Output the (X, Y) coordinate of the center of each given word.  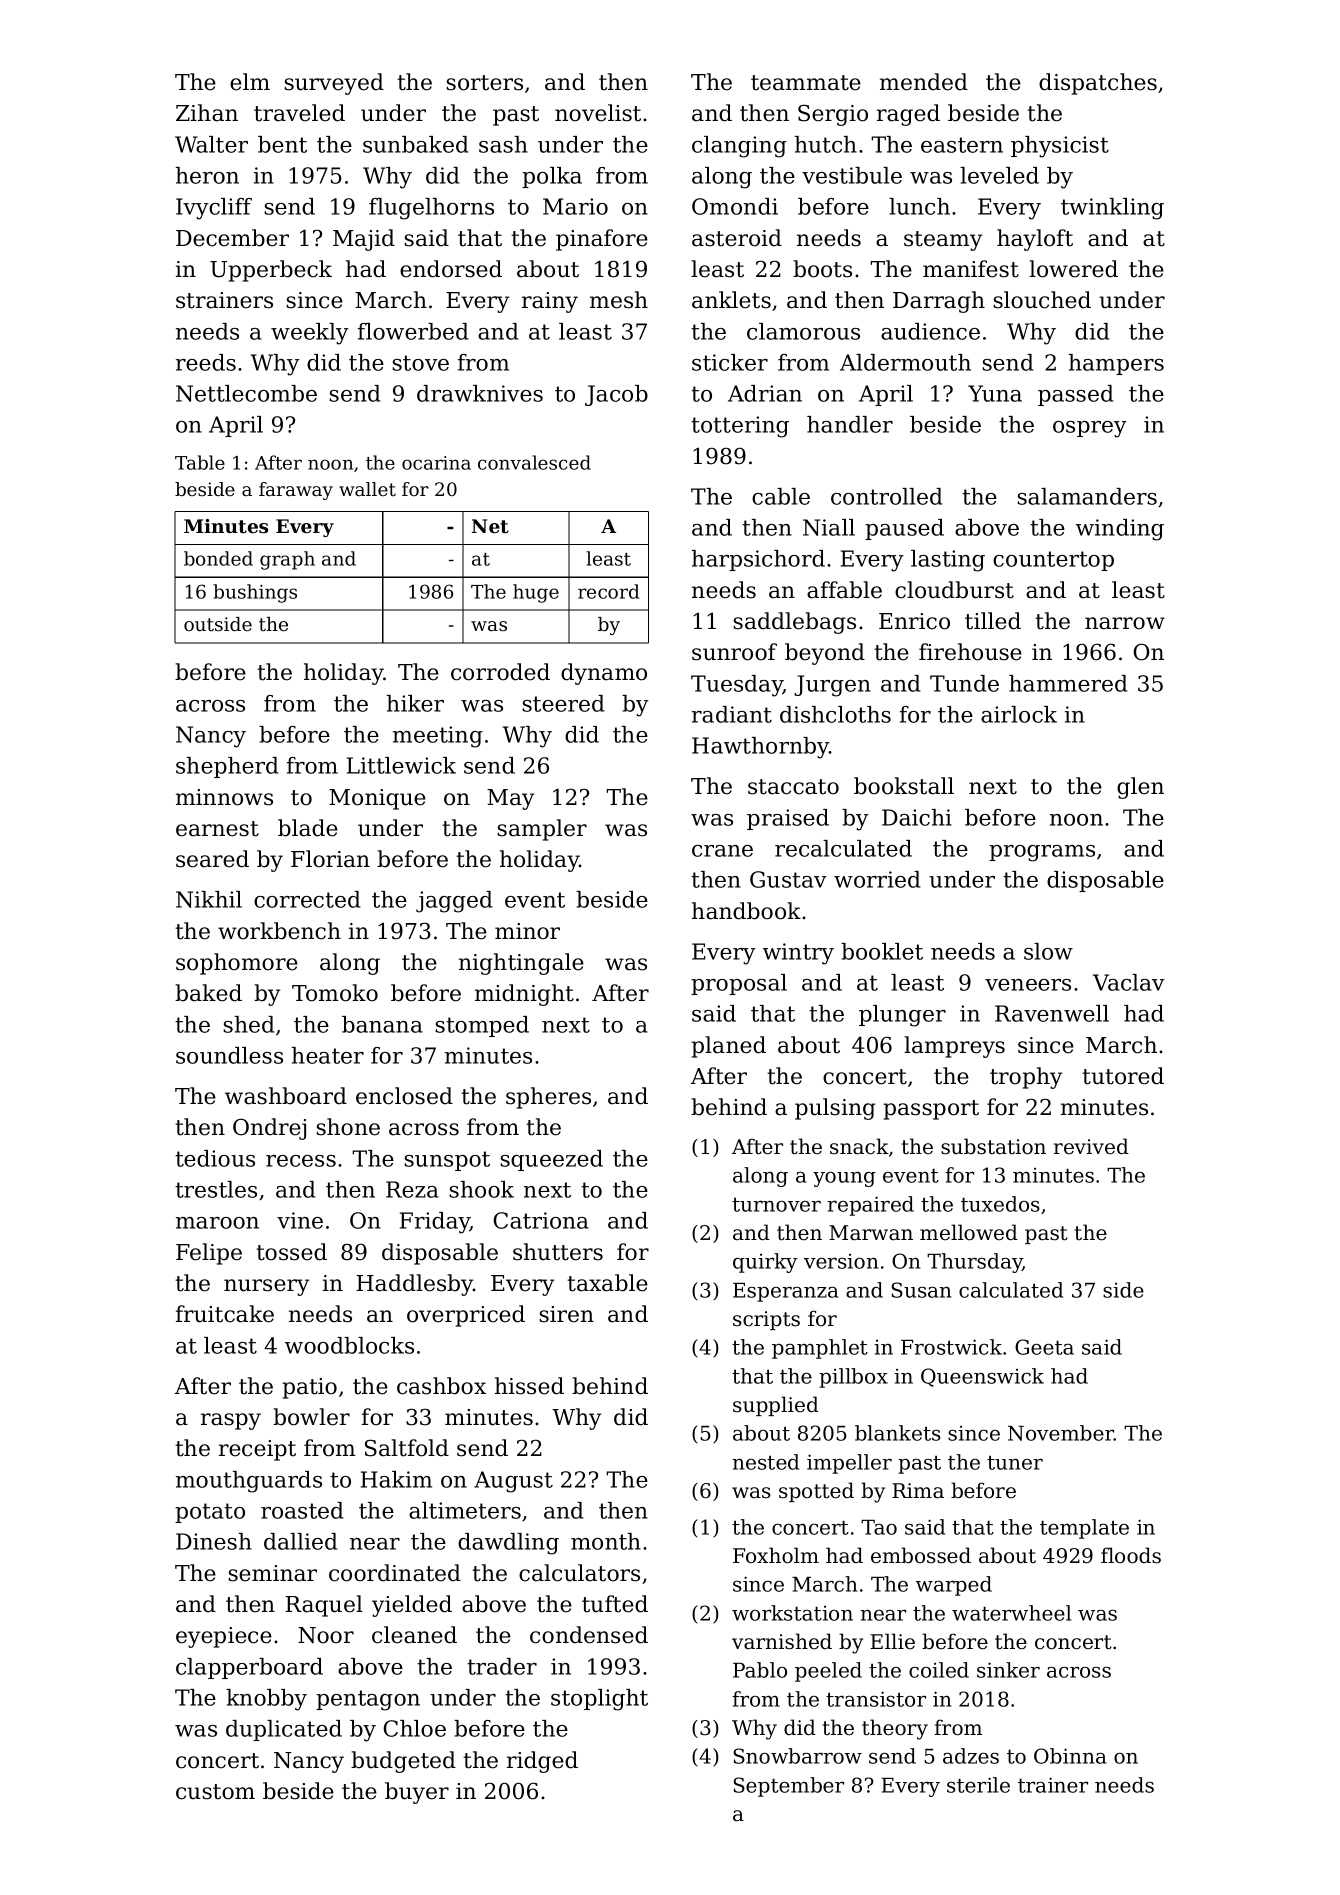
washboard (286, 1096)
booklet (882, 951)
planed (728, 1047)
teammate (806, 83)
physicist (1060, 147)
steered (563, 703)
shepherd (227, 767)
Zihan (207, 113)
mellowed (969, 1232)
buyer (417, 1793)
